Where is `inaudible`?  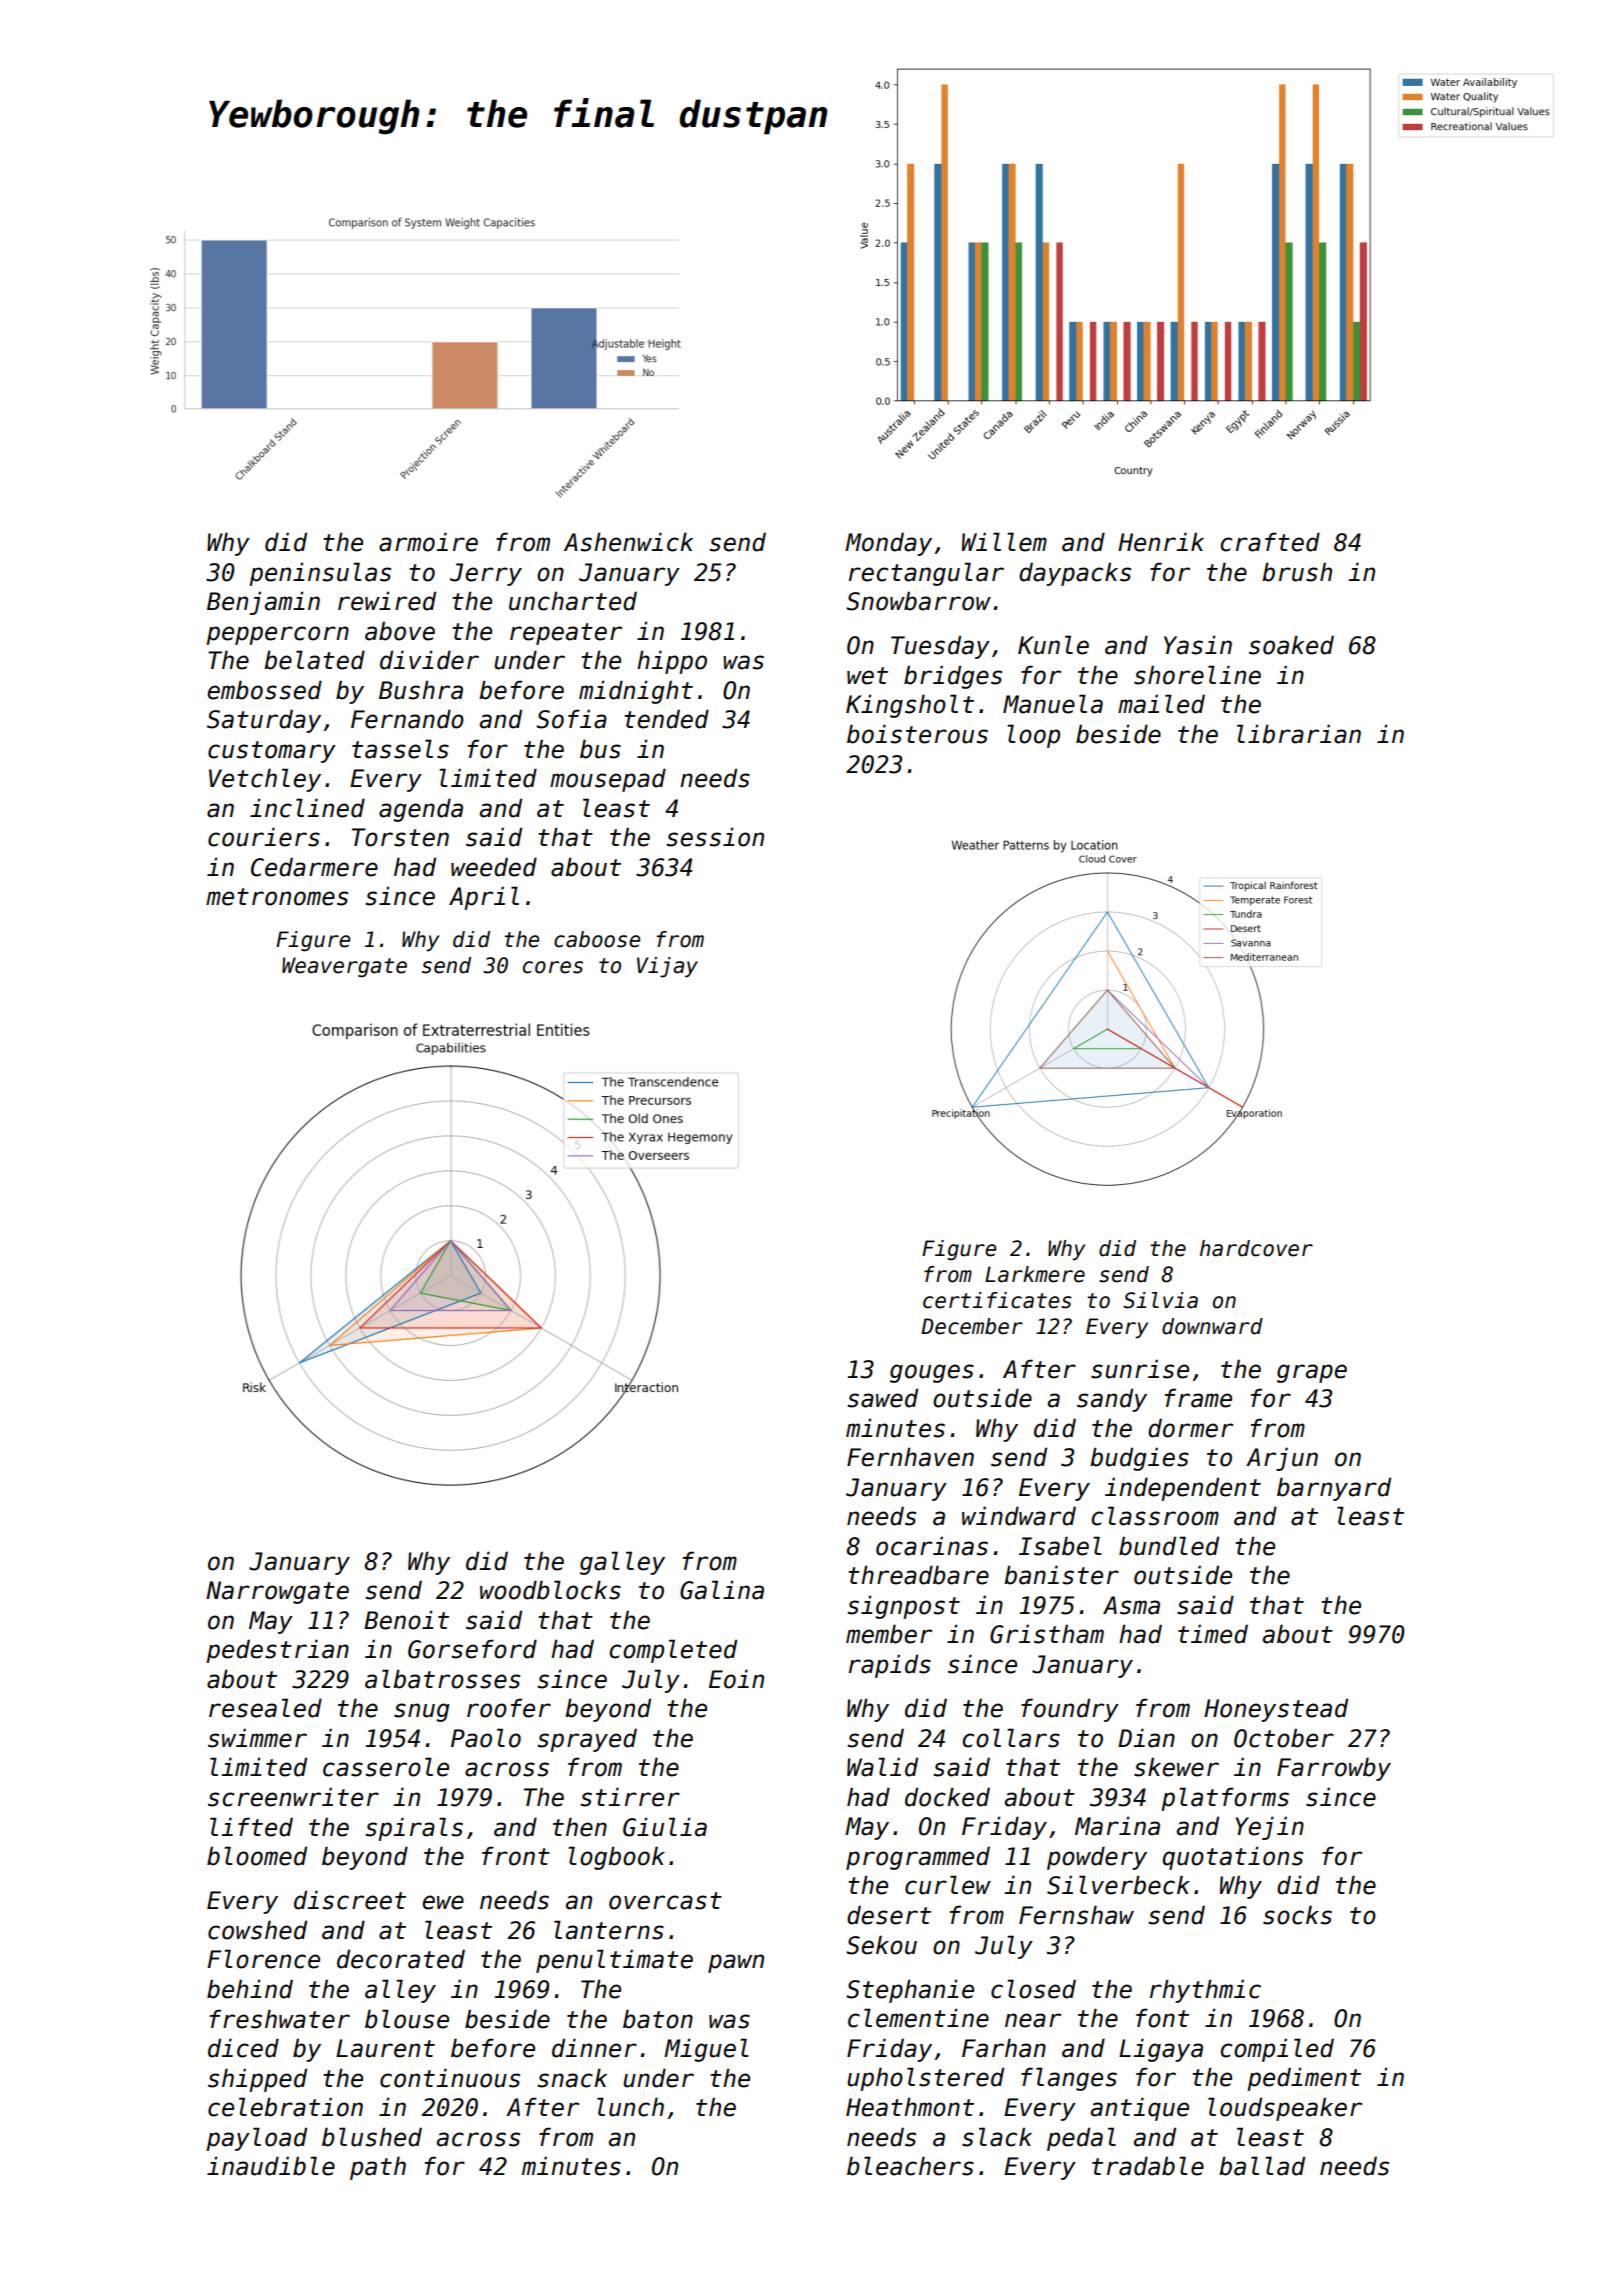
inaudible is located at coordinates (271, 2166).
